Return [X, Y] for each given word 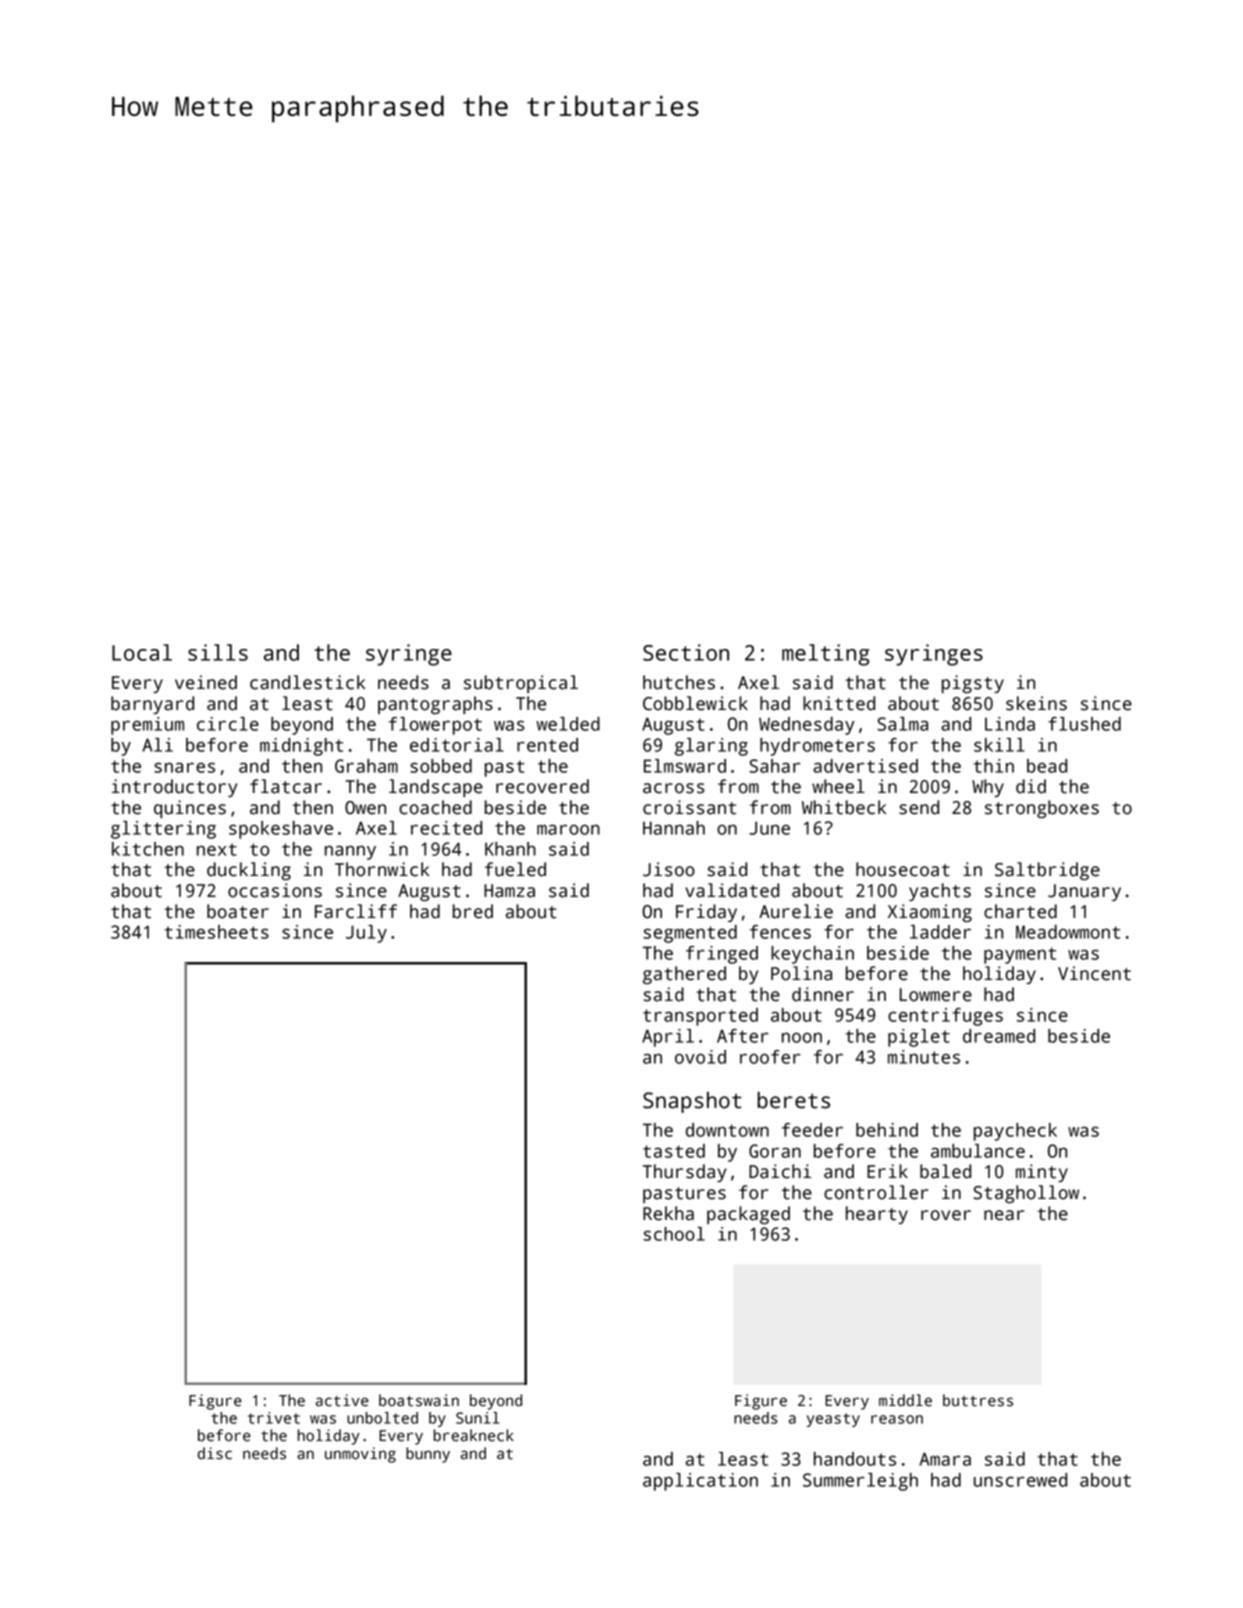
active [342, 1400]
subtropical [521, 684]
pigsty [973, 684]
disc [215, 1453]
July [366, 934]
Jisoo [669, 869]
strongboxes [1042, 809]
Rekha [668, 1213]
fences [780, 932]
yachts [940, 892]
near [1004, 1215]
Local [142, 652]
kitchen [148, 849]
